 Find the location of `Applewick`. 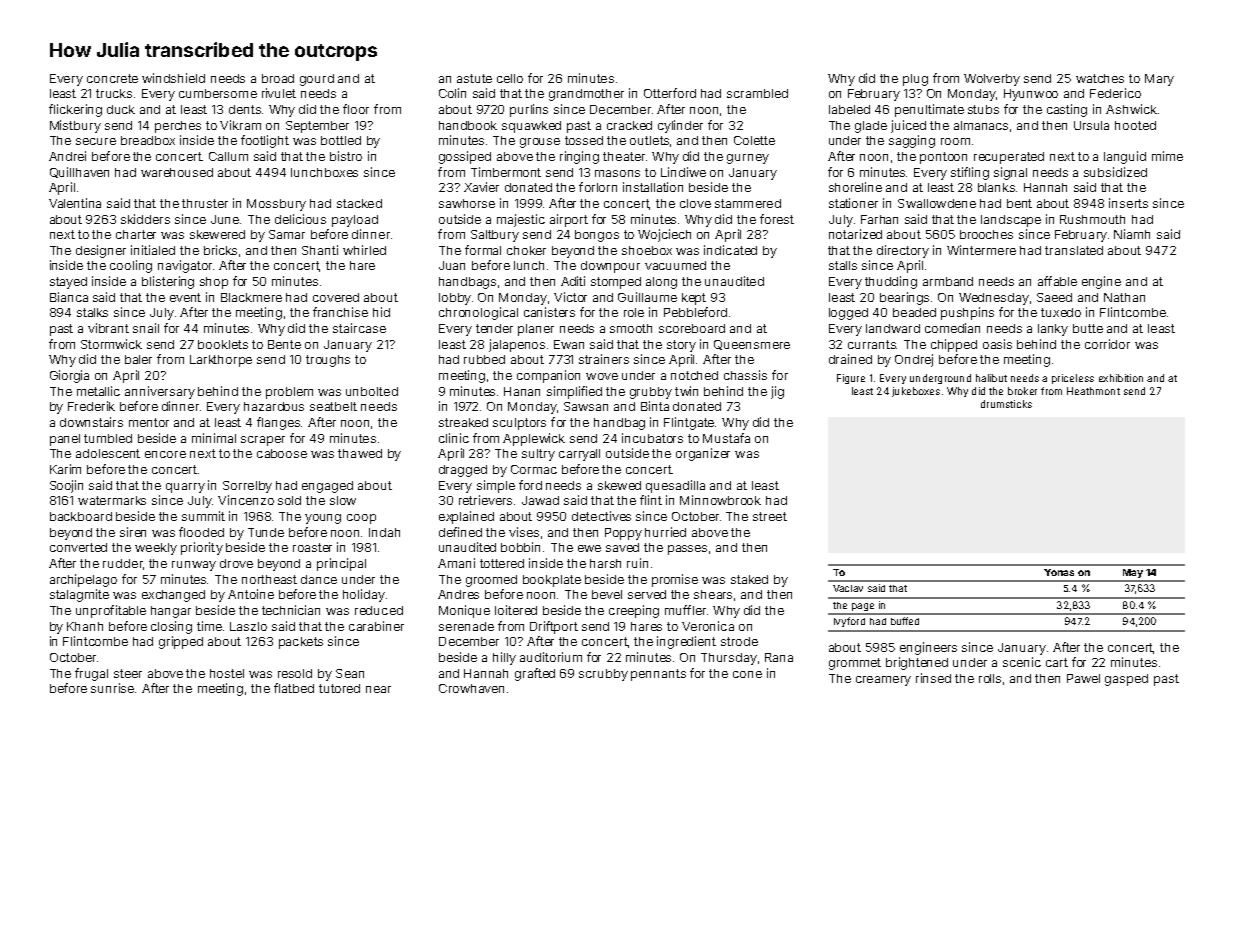

Applewick is located at coordinates (534, 439).
